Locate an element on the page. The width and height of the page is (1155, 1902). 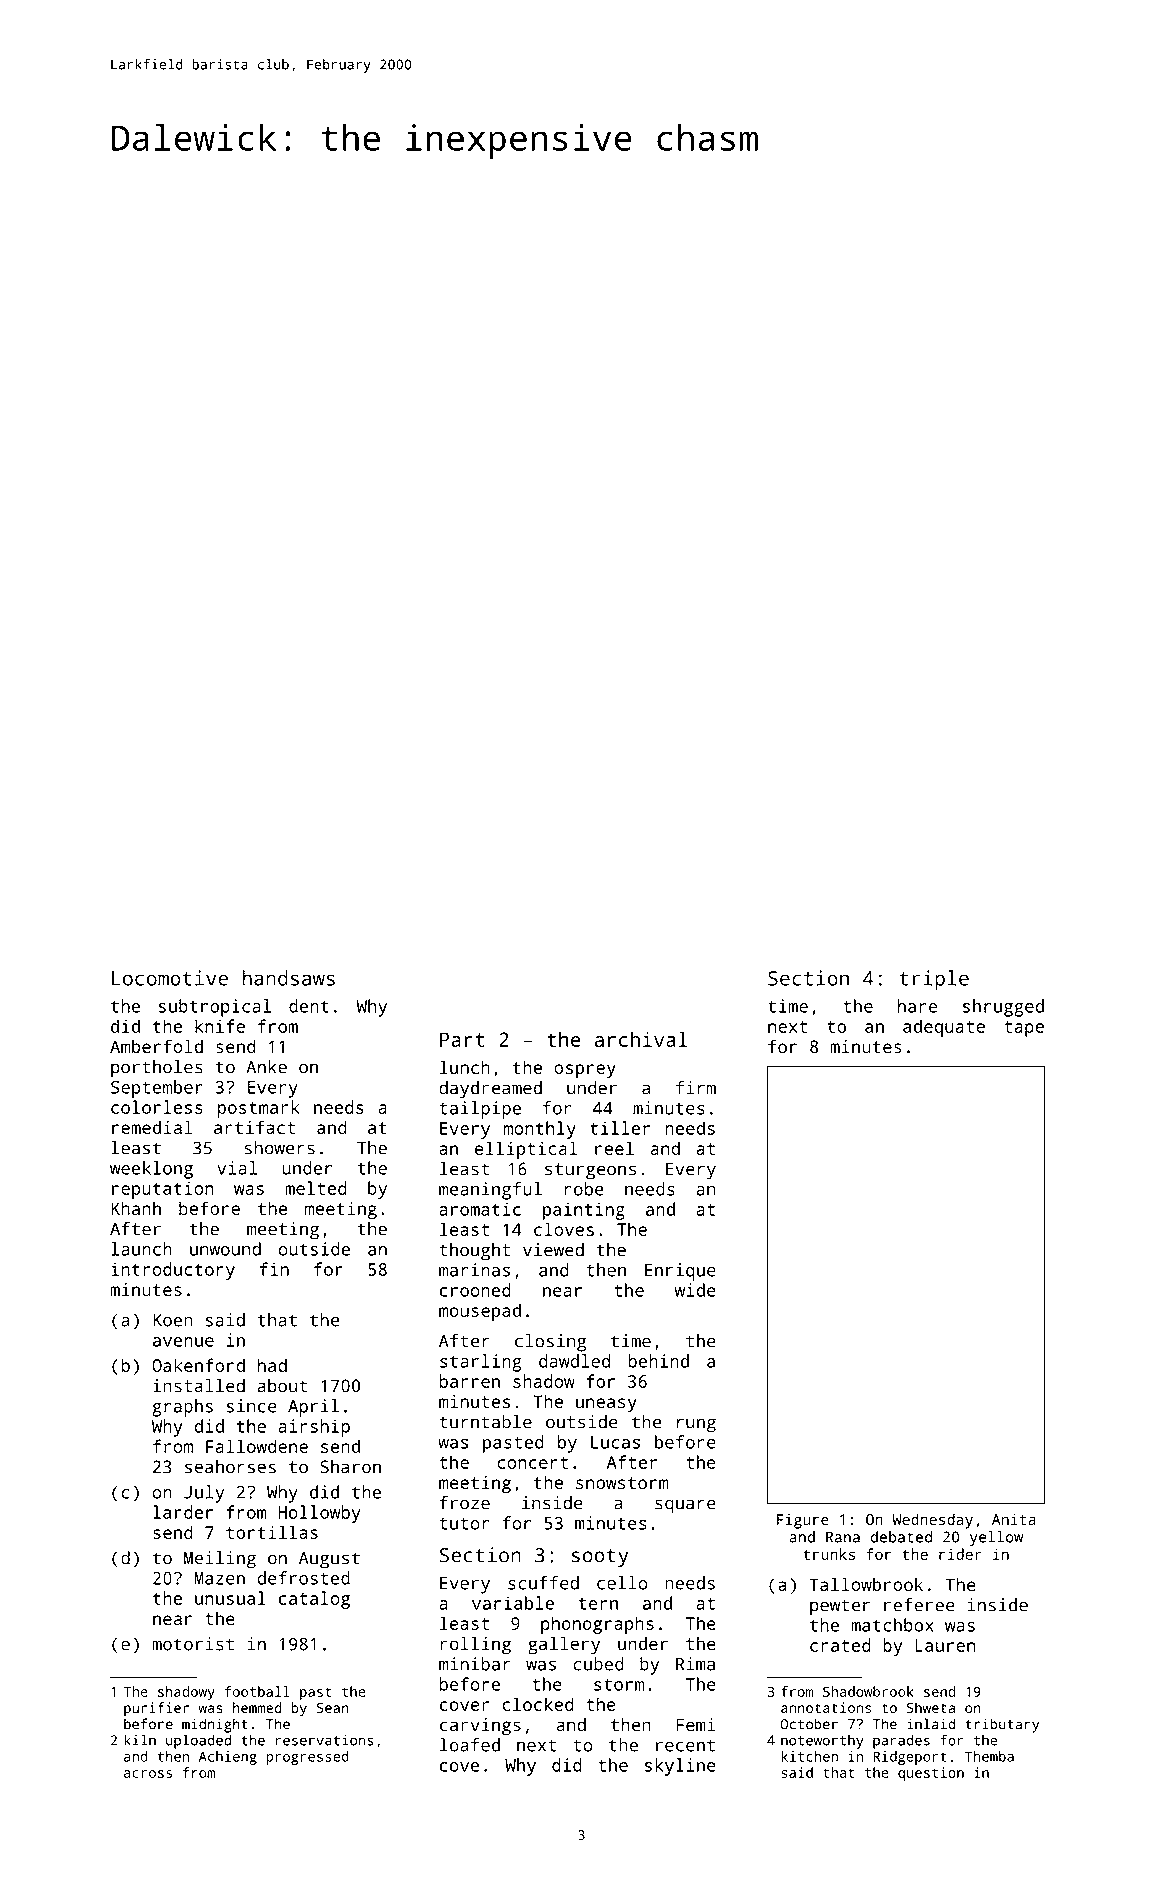
across is located at coordinates (148, 1774).
